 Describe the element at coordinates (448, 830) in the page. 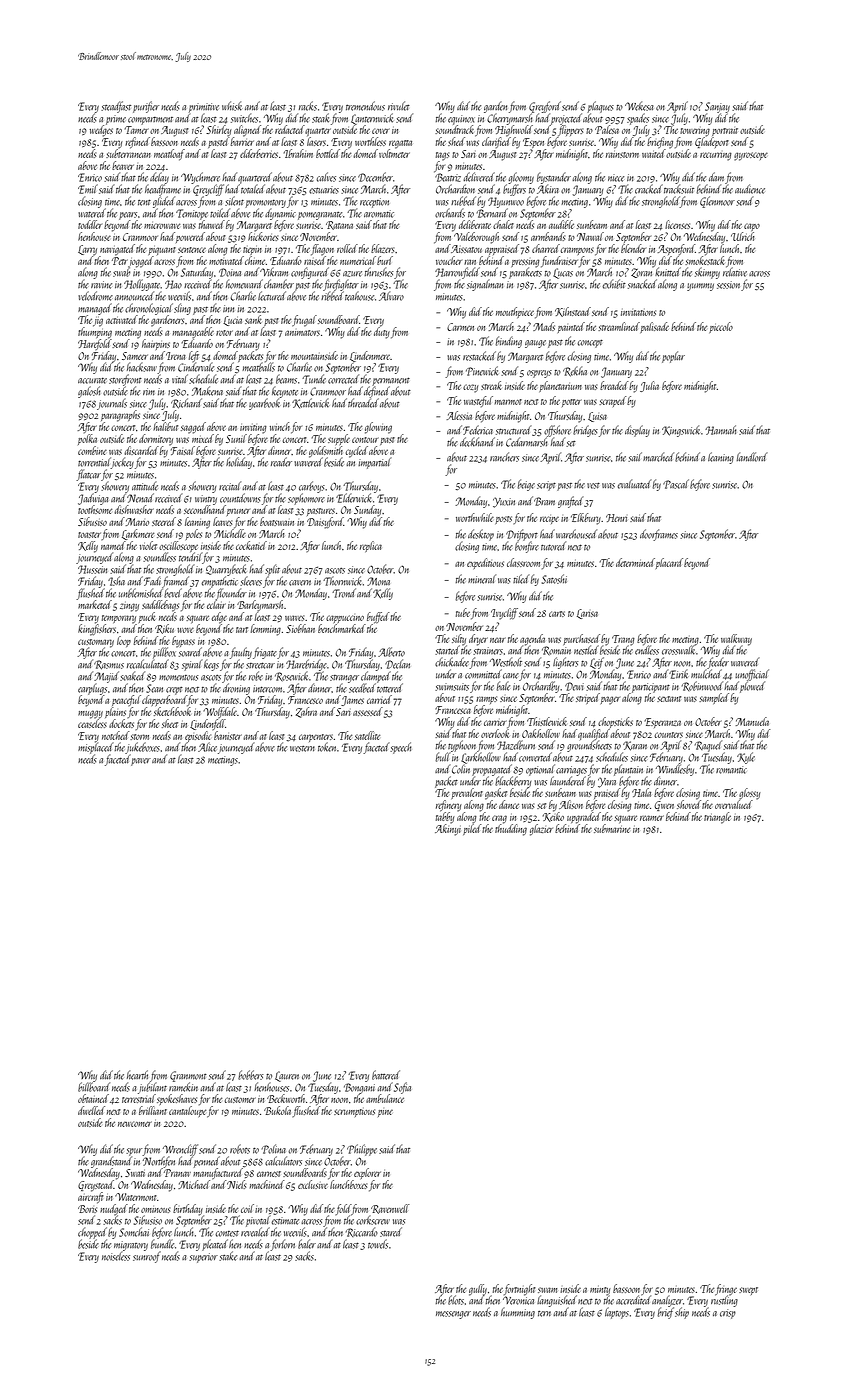

I see `Akinyi` at that location.
